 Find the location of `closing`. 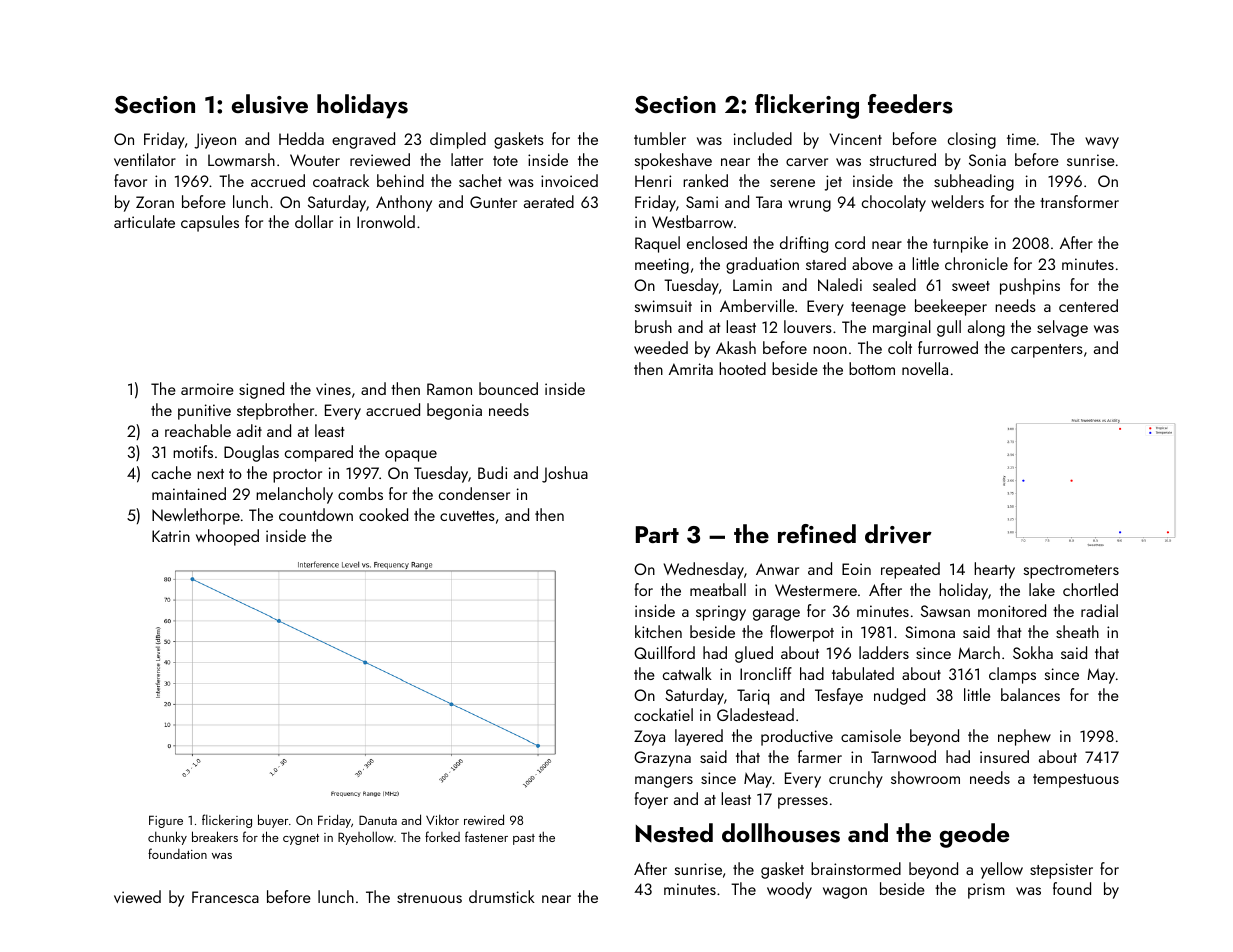

closing is located at coordinates (972, 140).
